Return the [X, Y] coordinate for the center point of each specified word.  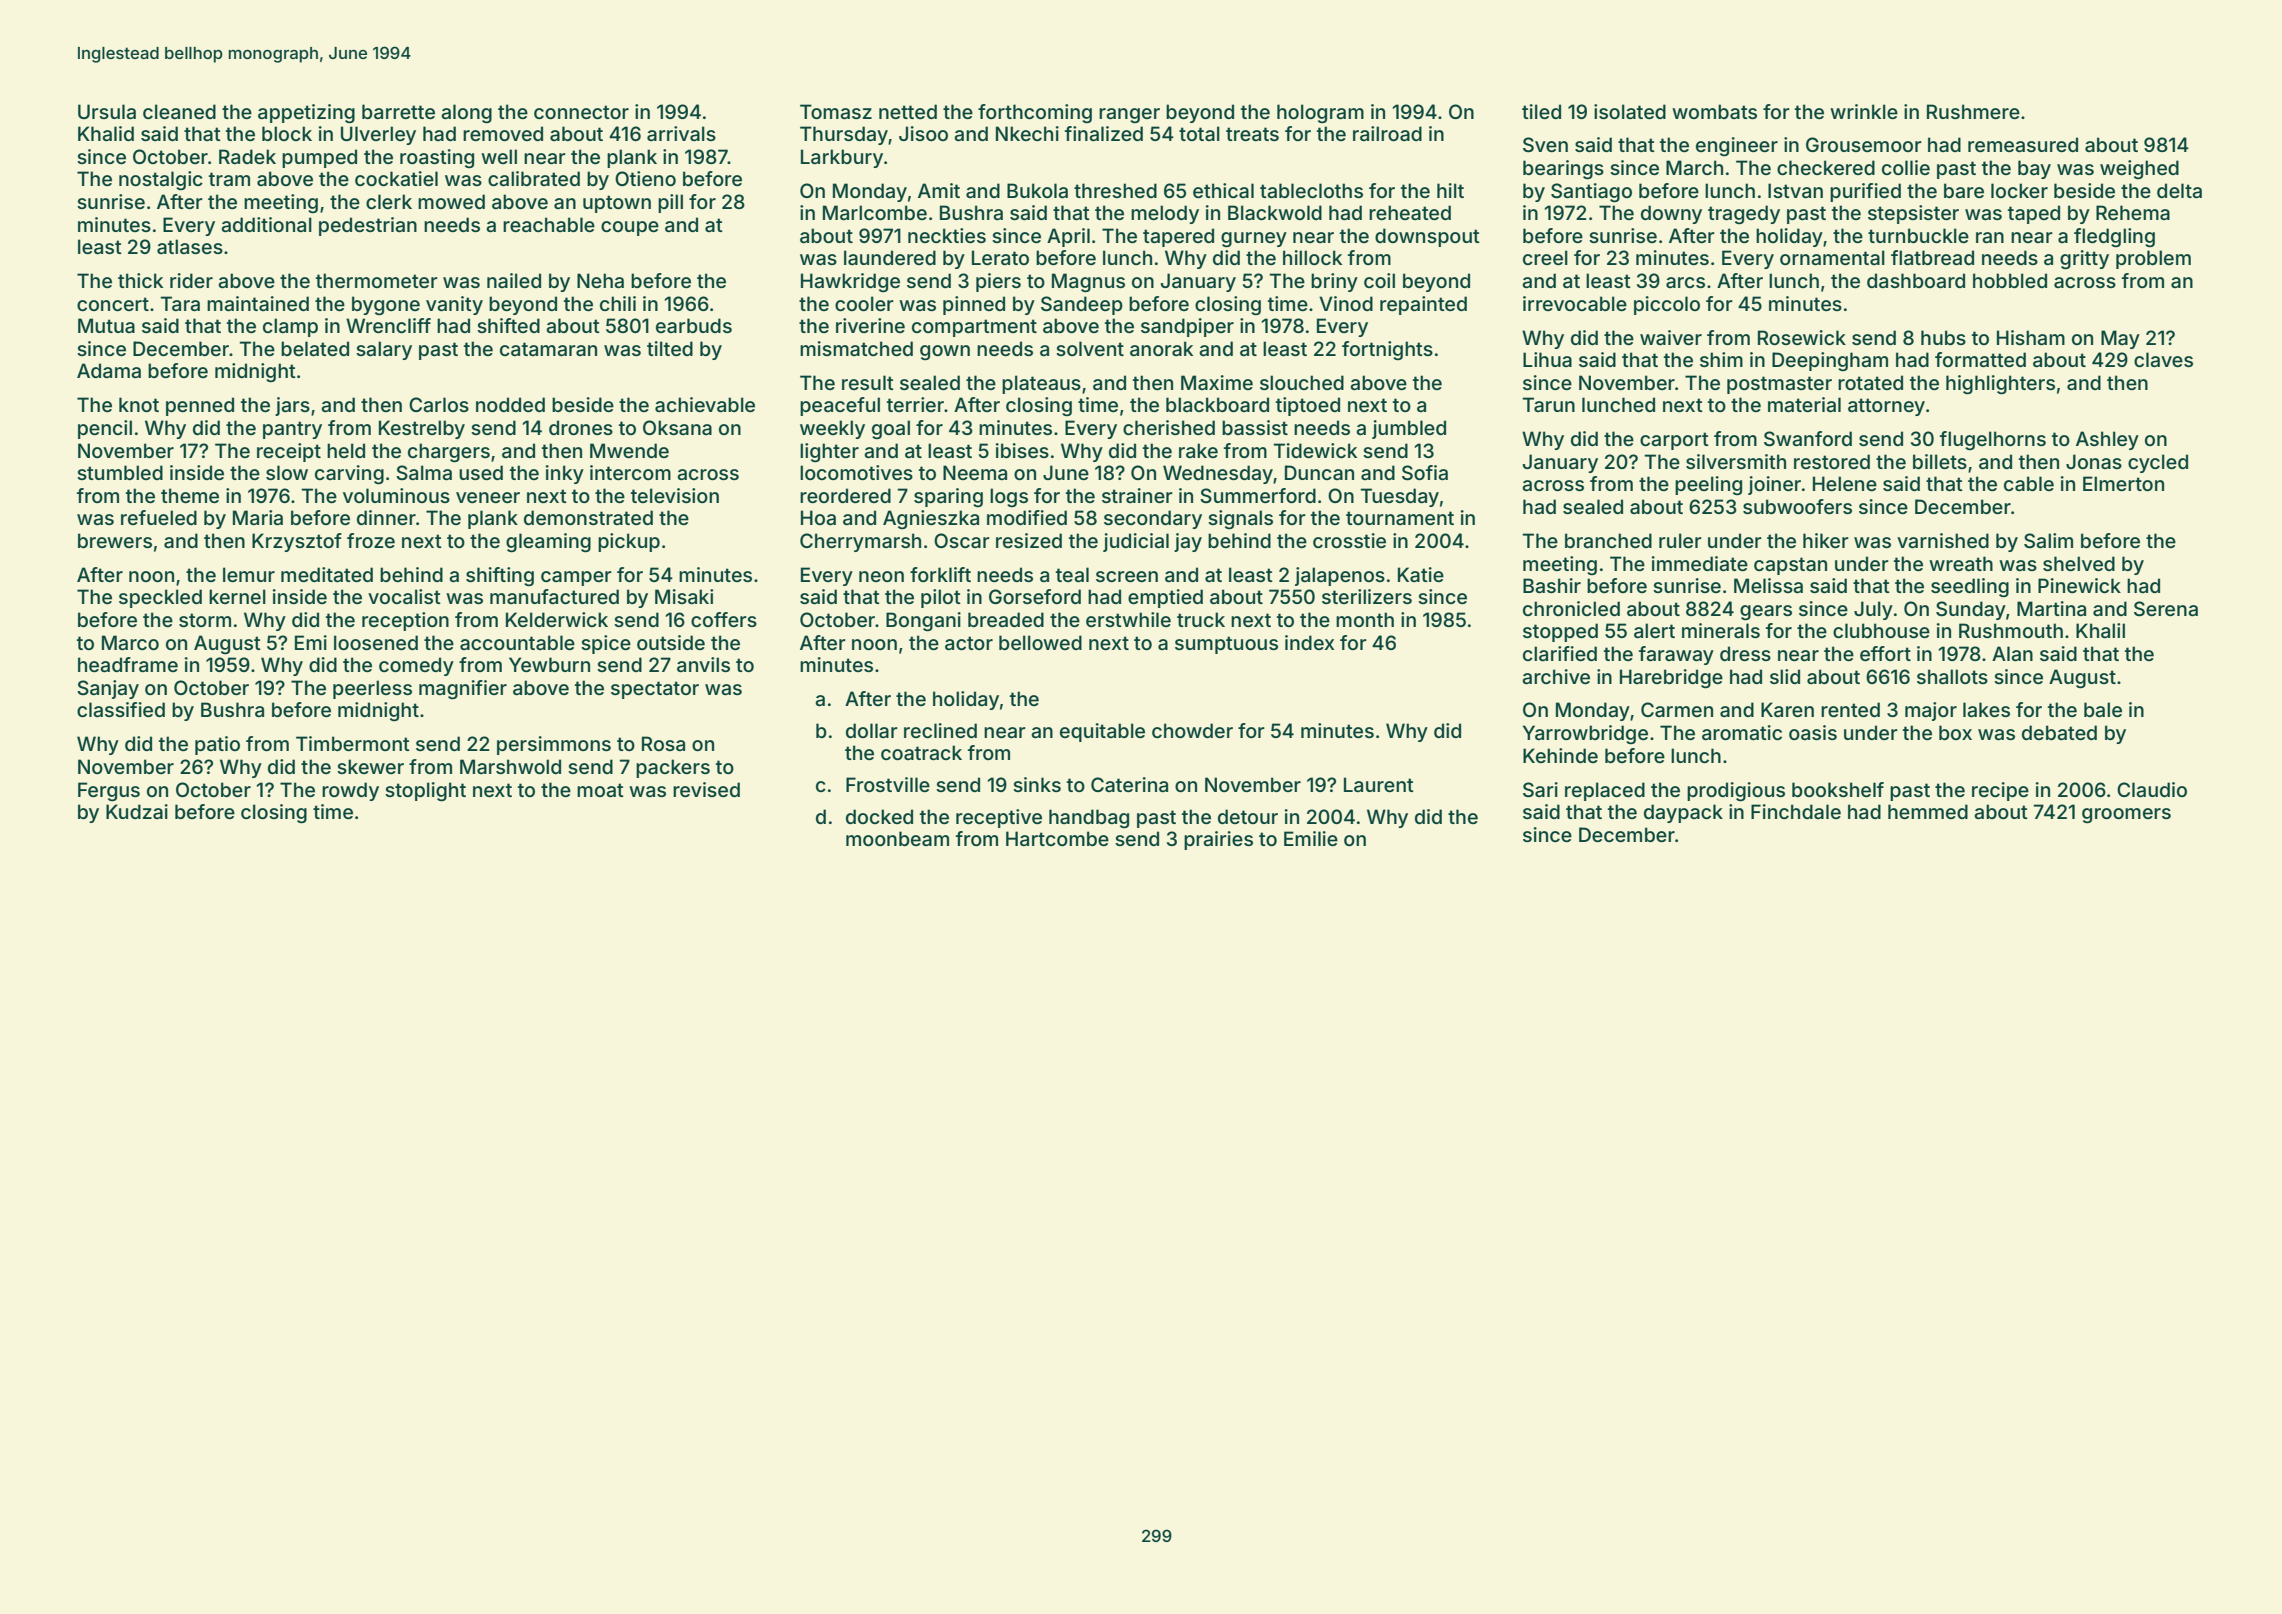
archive [1556, 676]
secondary [1153, 519]
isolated [1630, 111]
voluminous [396, 495]
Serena [2166, 609]
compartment [974, 328]
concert [113, 304]
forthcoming [1035, 113]
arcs [1685, 282]
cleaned [179, 111]
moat [600, 790]
